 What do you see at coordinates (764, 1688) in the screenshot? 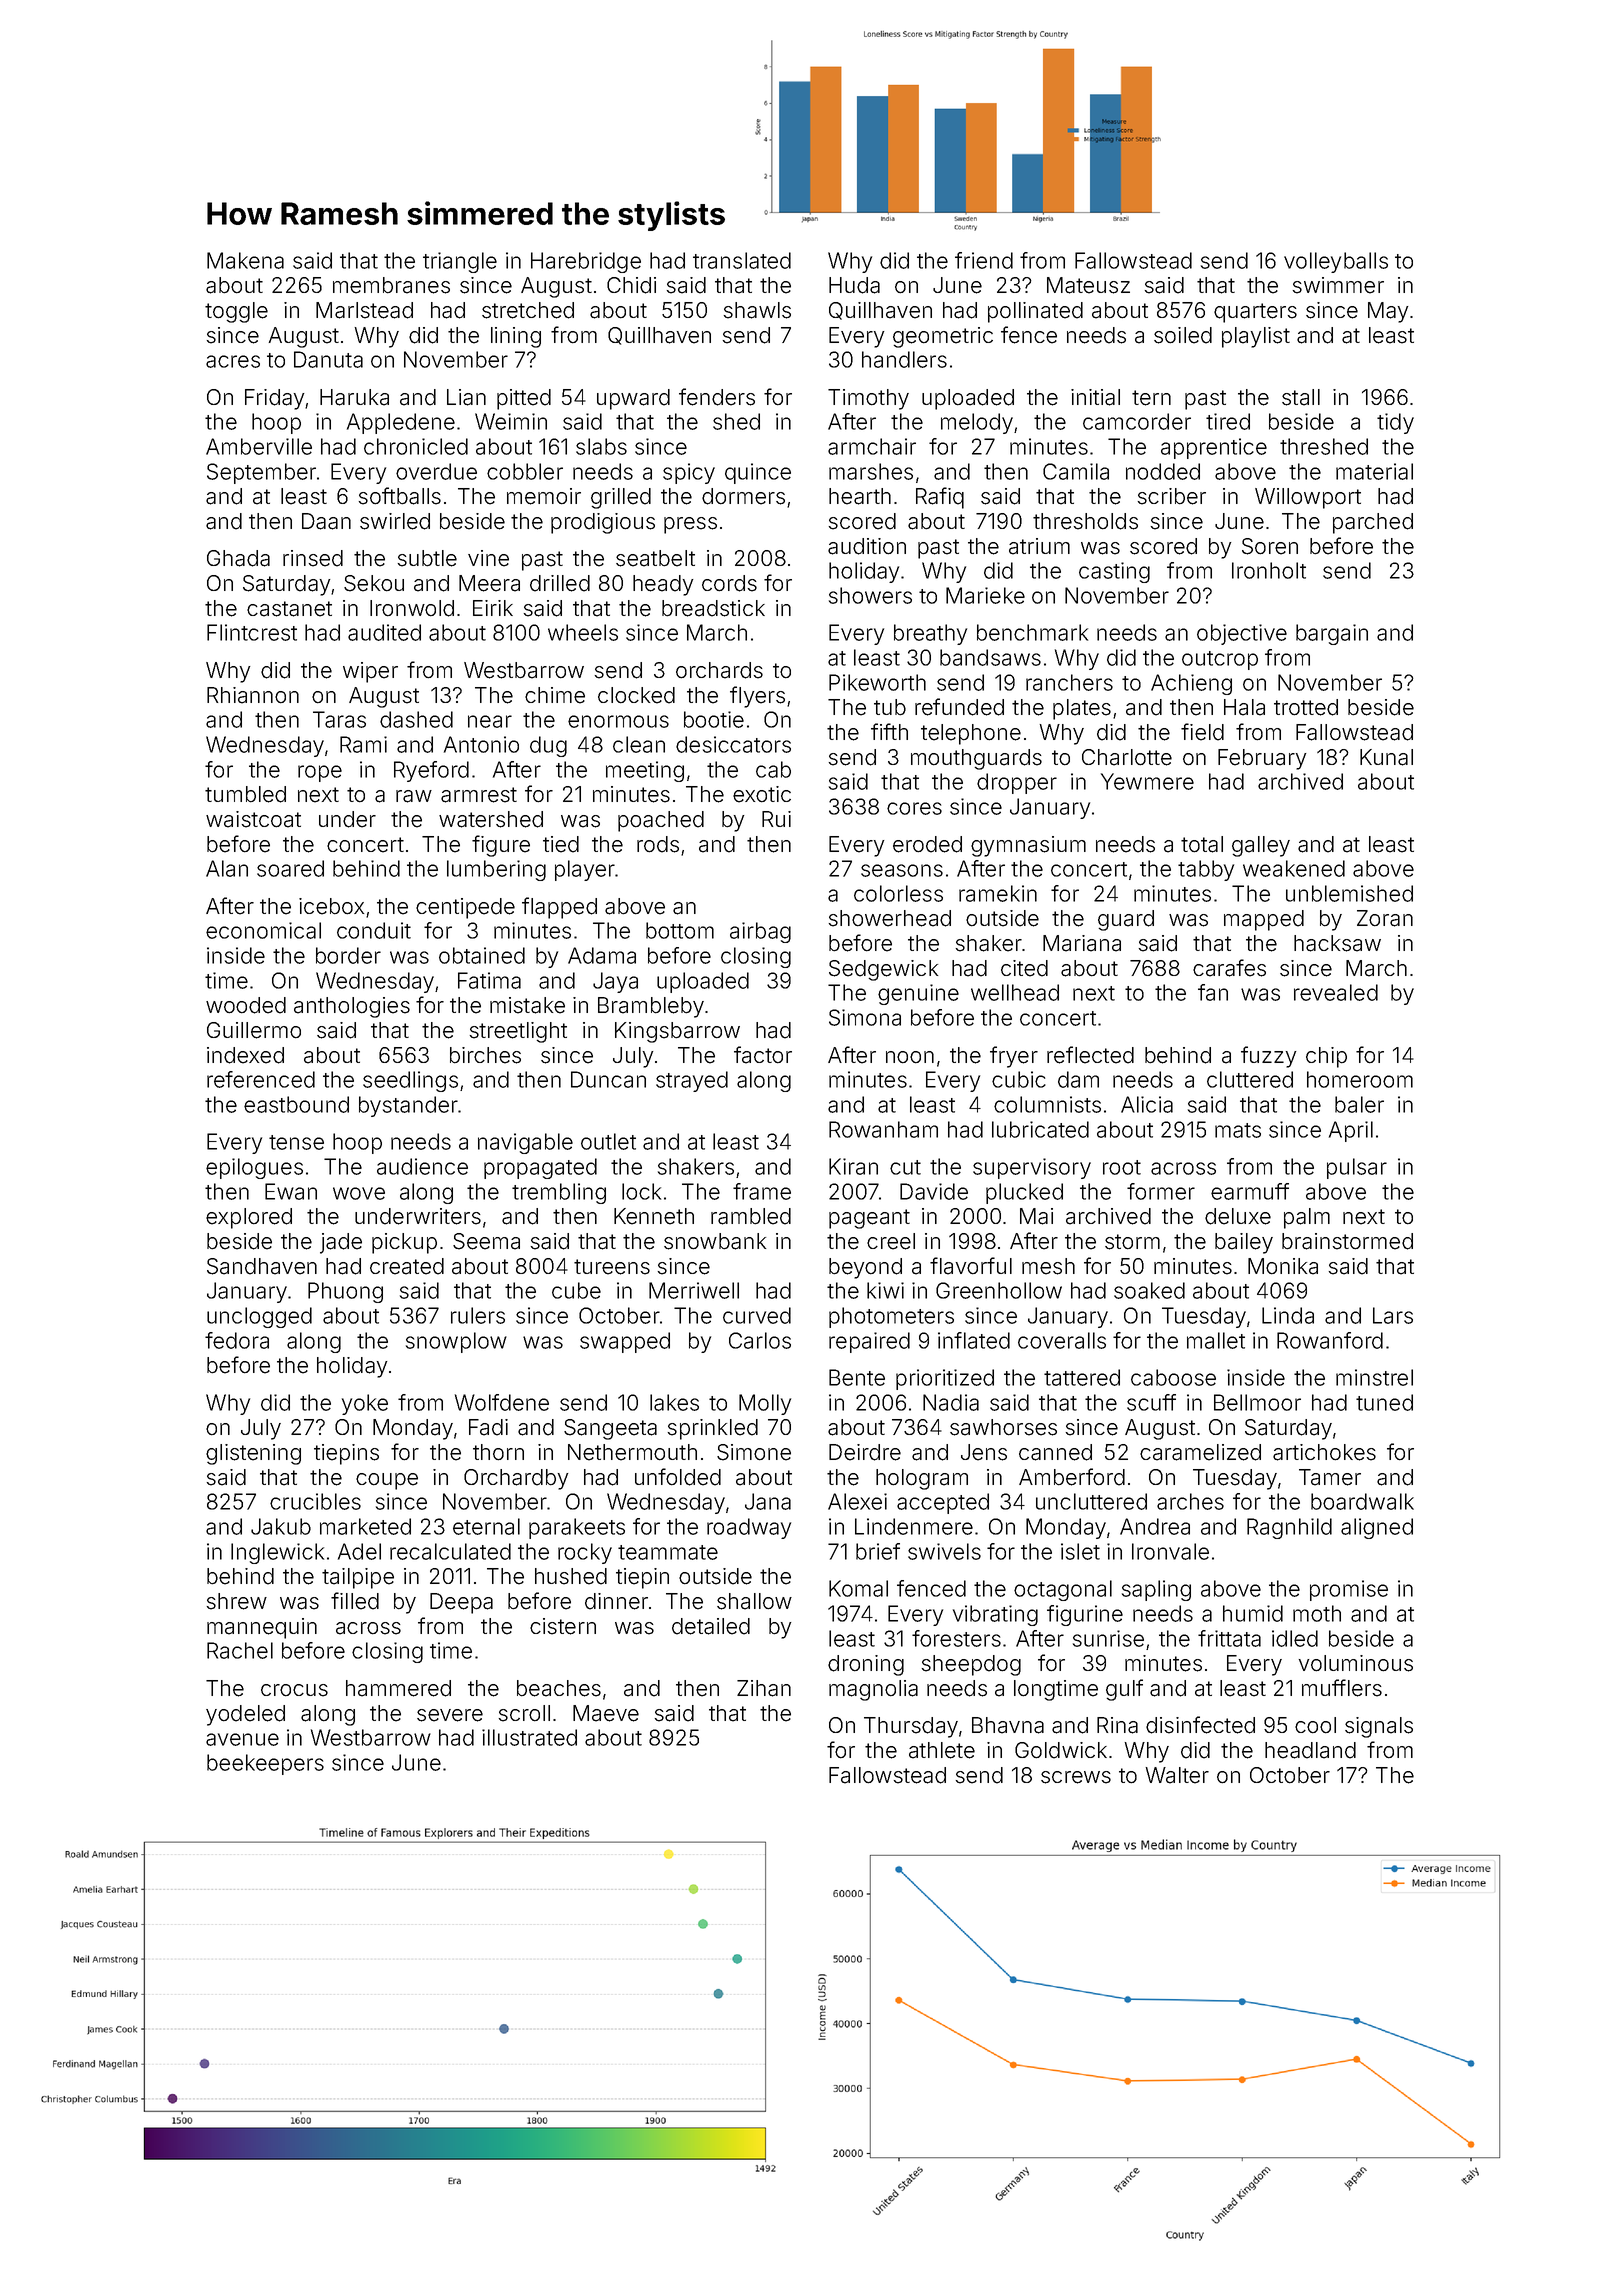
I see `Zihan` at bounding box center [764, 1688].
